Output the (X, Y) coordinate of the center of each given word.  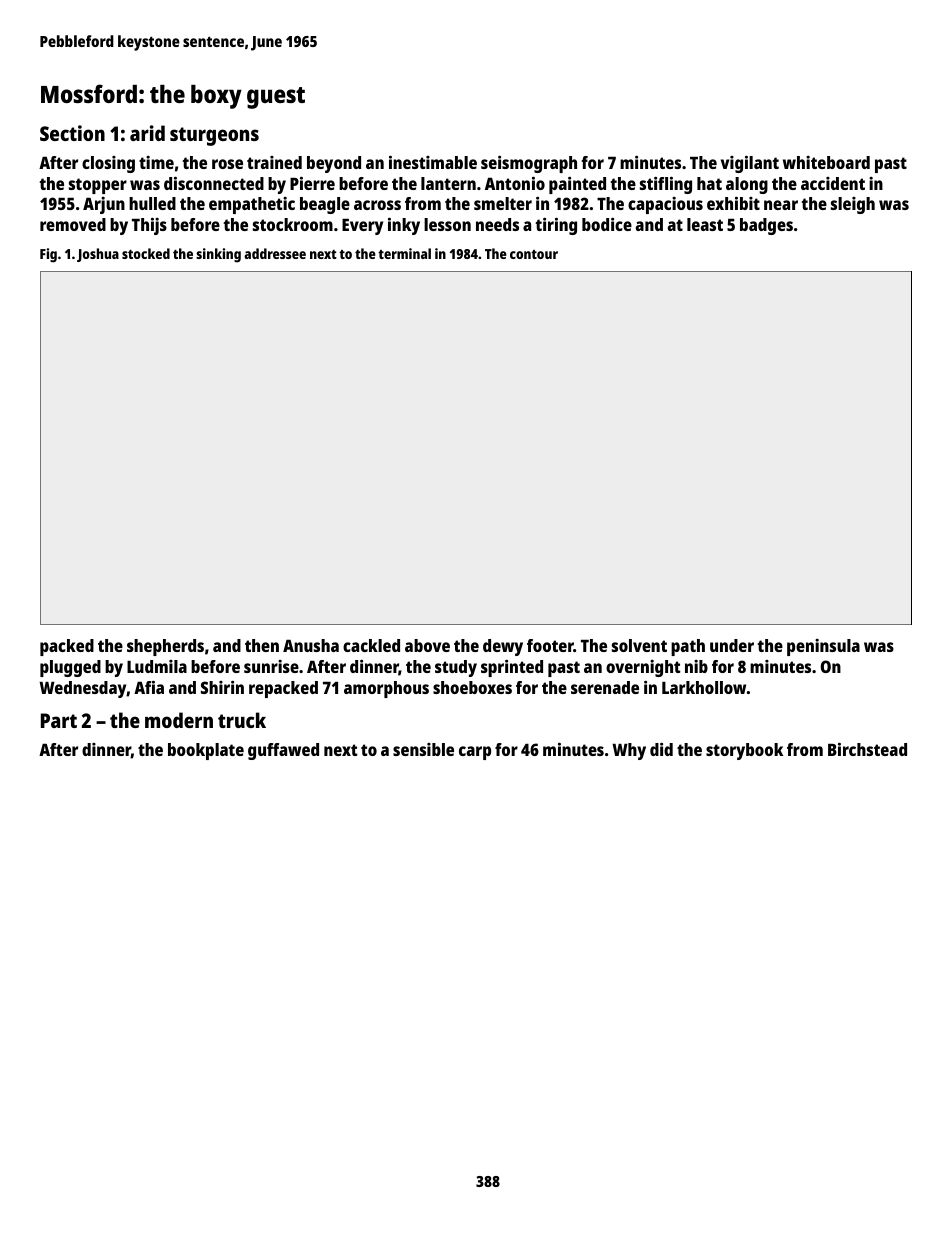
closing (108, 164)
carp (475, 753)
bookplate (206, 751)
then (262, 645)
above (427, 645)
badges (766, 226)
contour (534, 254)
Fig (48, 255)
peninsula (823, 647)
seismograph (529, 164)
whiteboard (826, 162)
